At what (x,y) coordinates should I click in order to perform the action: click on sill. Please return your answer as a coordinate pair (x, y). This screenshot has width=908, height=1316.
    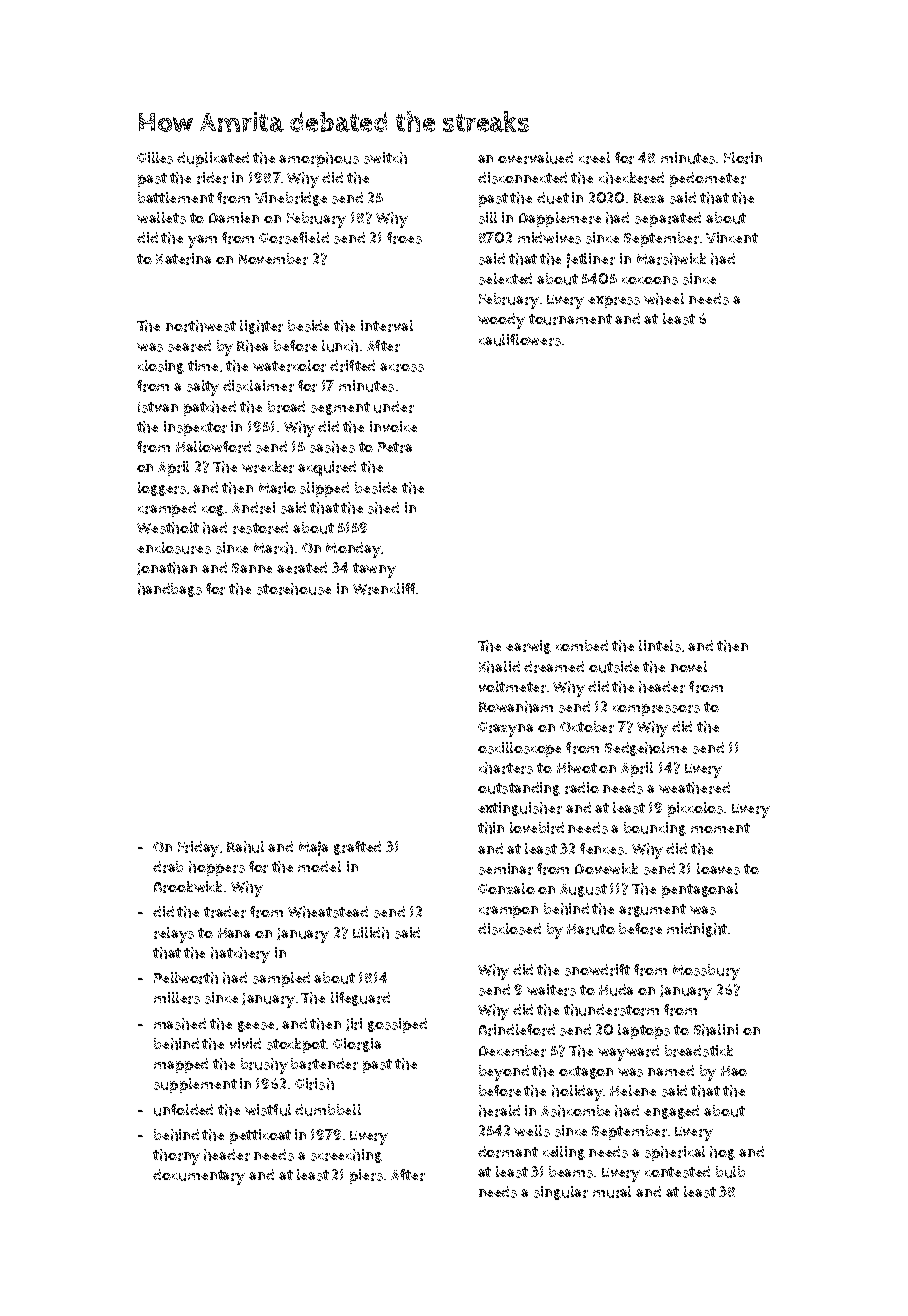
    Looking at the image, I should click on (488, 218).
